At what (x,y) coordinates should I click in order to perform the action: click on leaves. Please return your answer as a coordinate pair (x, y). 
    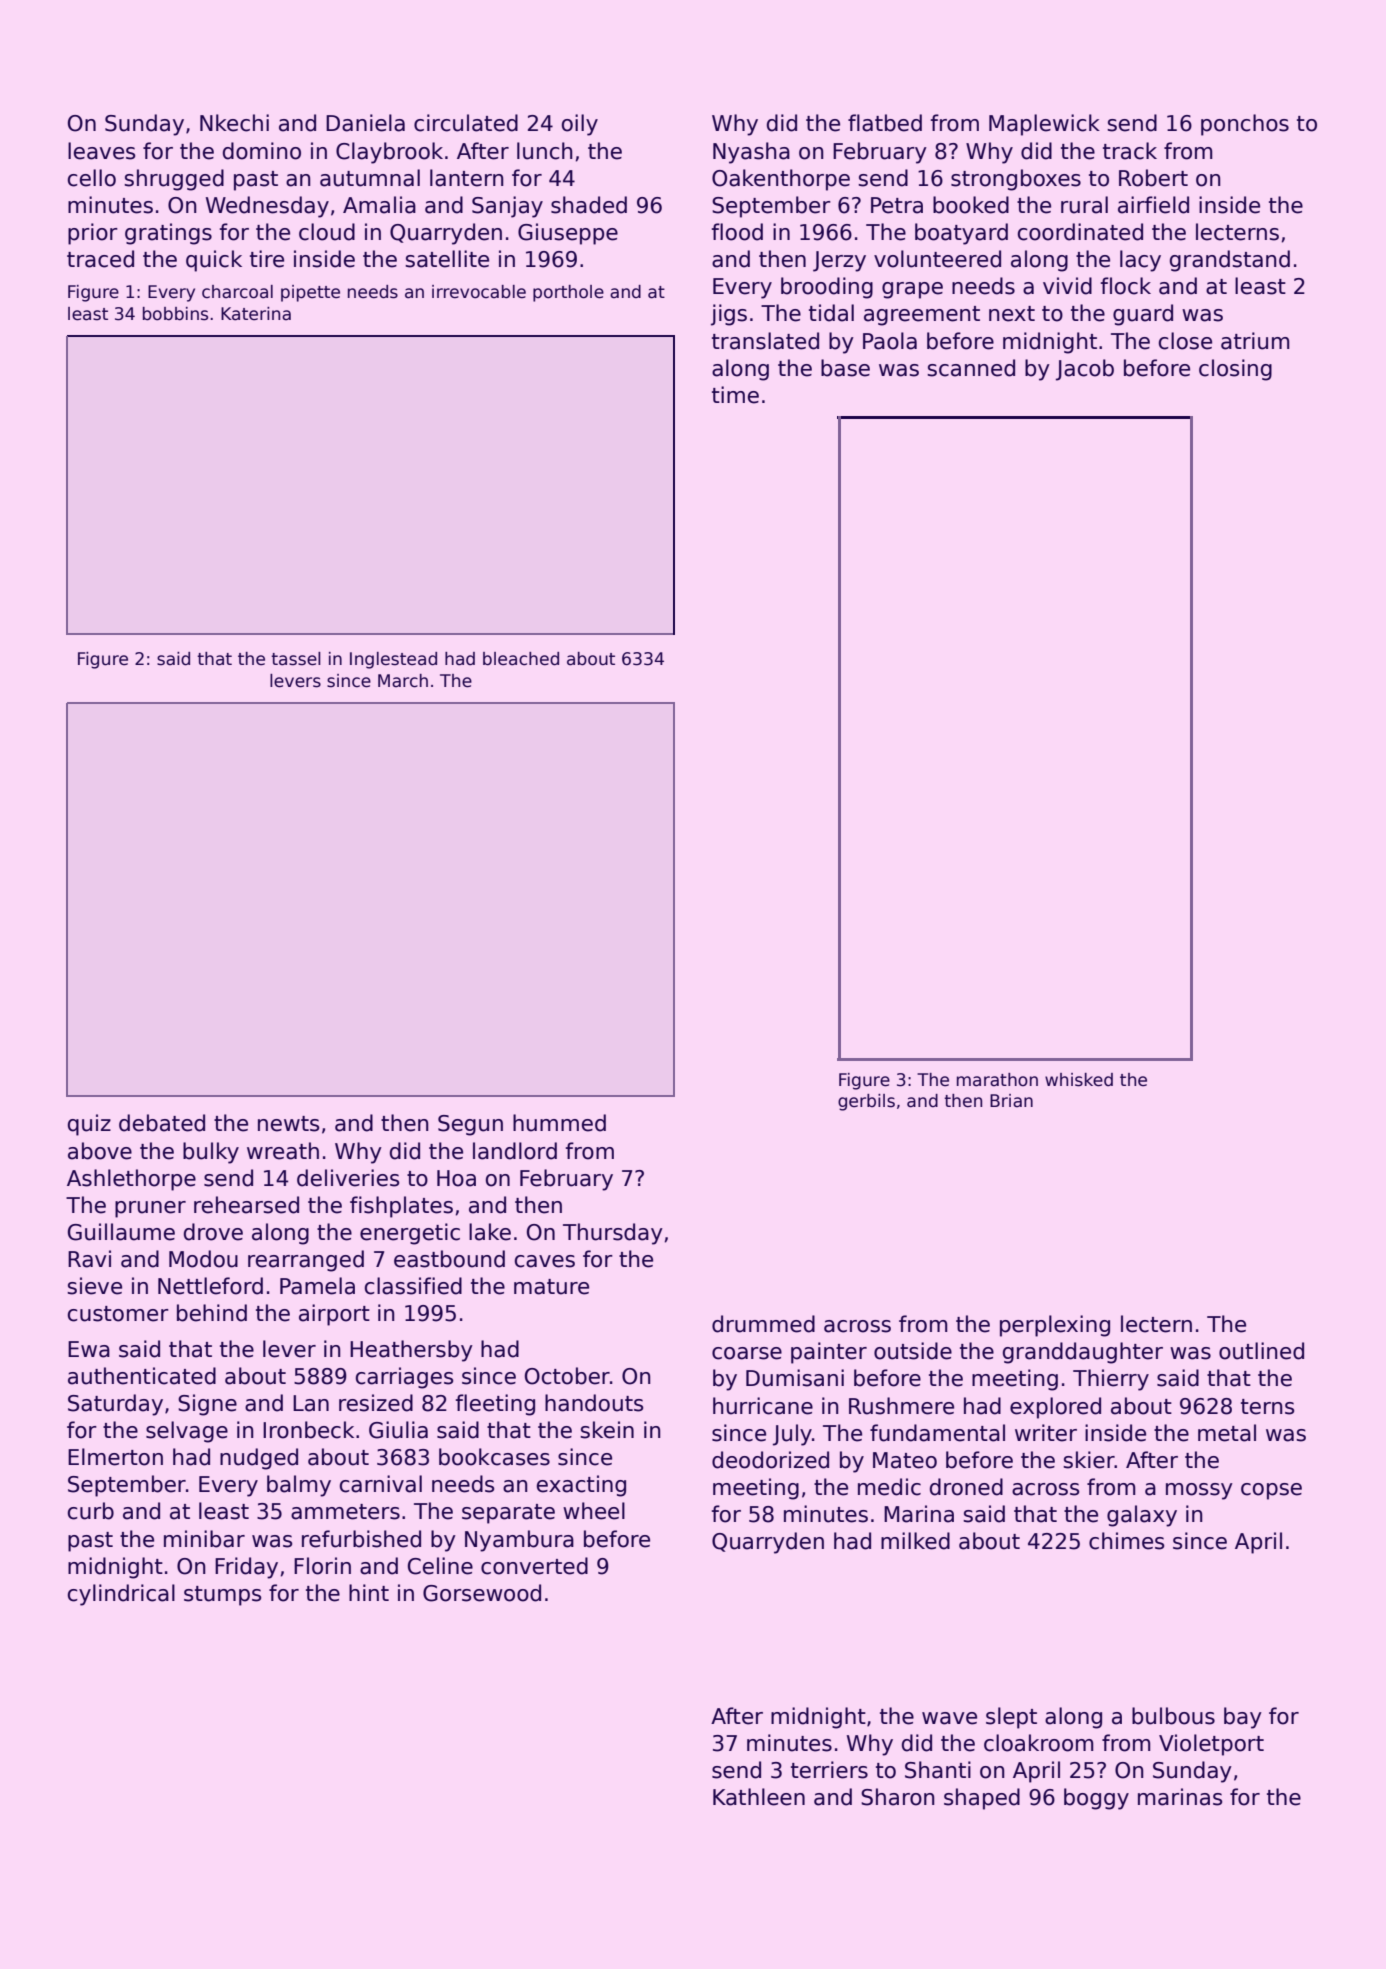
    Looking at the image, I should click on (101, 151).
